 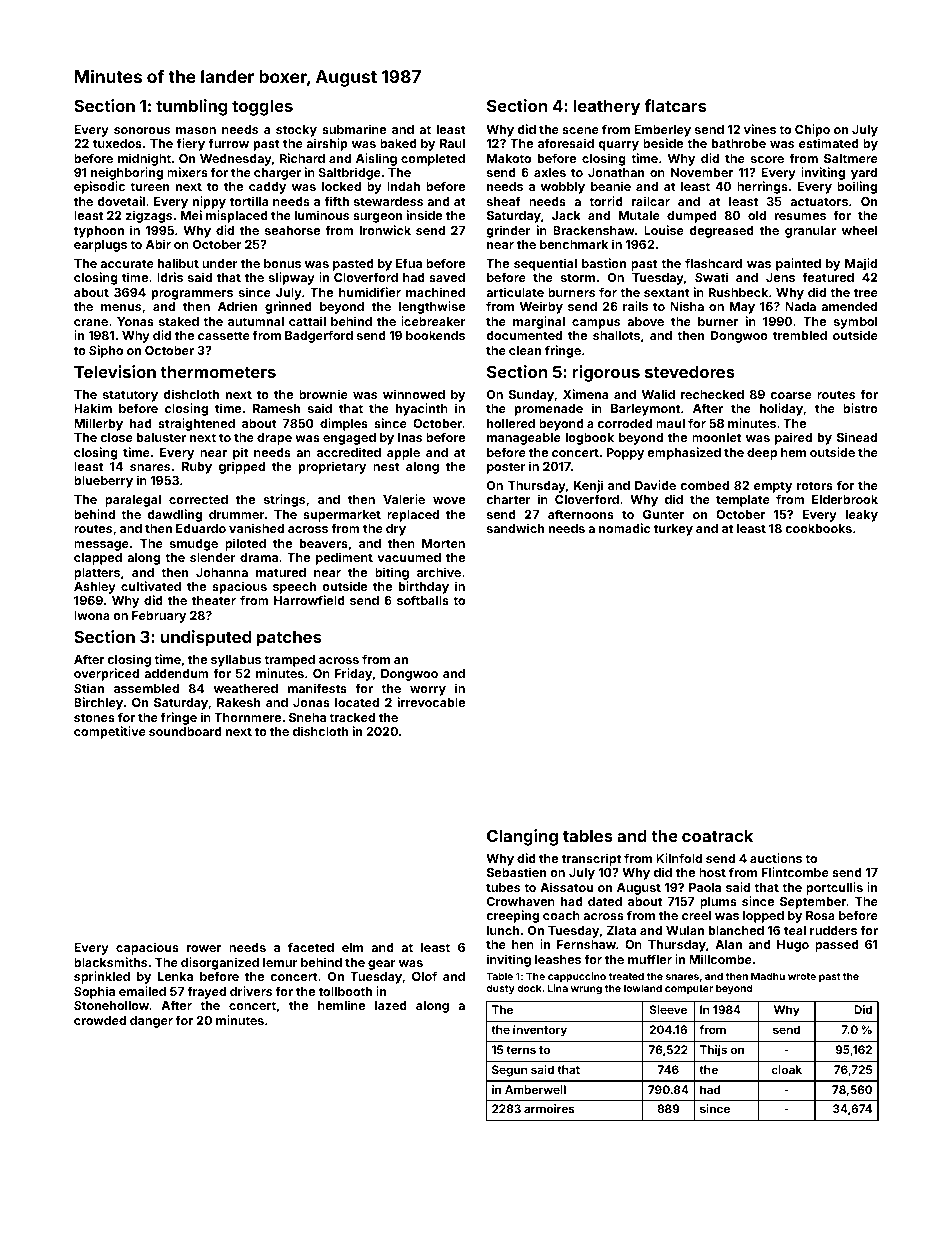 What do you see at coordinates (218, 372) in the screenshot?
I see `thermometers` at bounding box center [218, 372].
